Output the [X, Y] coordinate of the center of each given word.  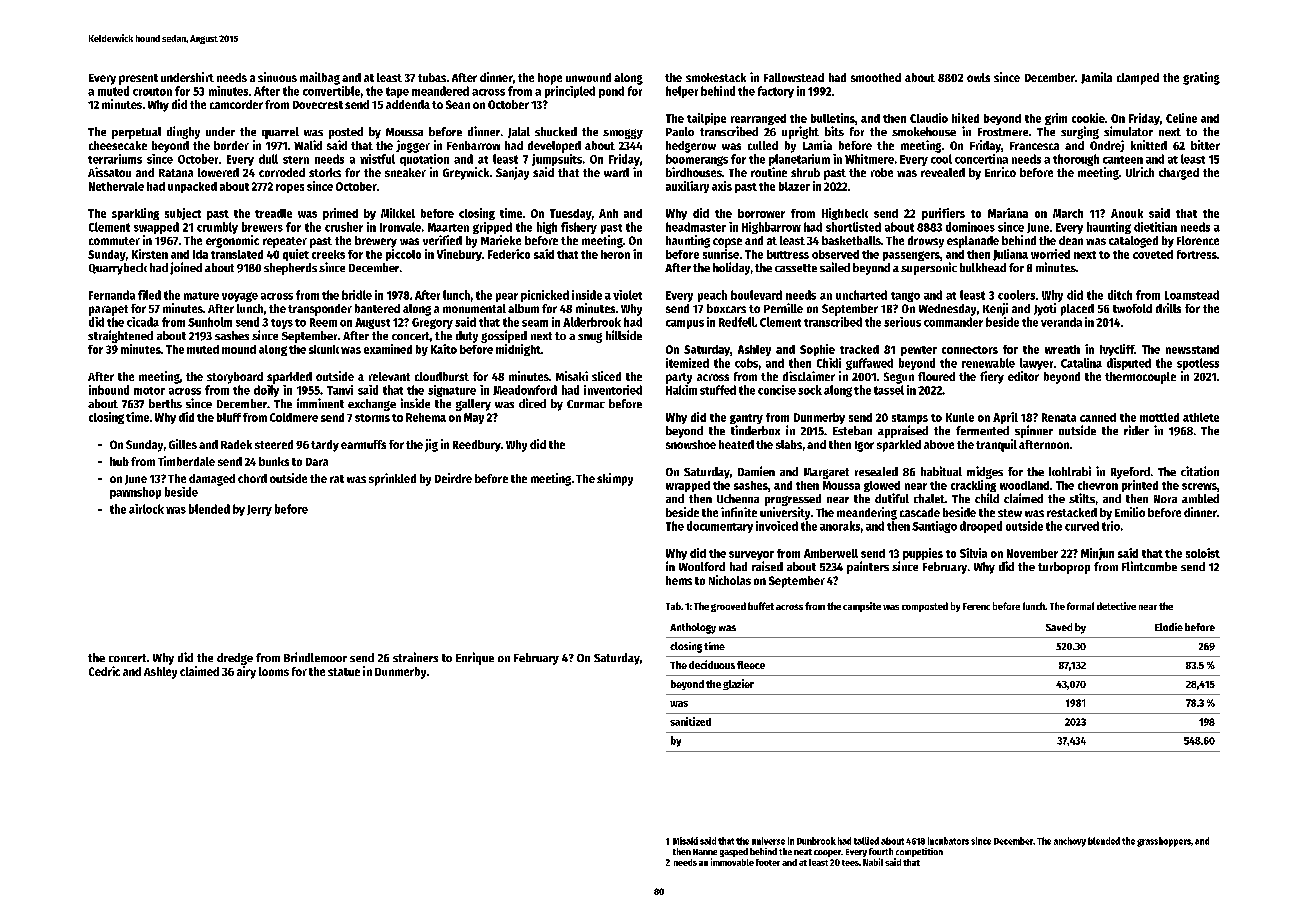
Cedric [104, 671]
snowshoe [691, 444]
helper [682, 92]
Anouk [1127, 213]
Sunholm [210, 322]
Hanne [705, 852]
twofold [1132, 308]
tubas [432, 77]
